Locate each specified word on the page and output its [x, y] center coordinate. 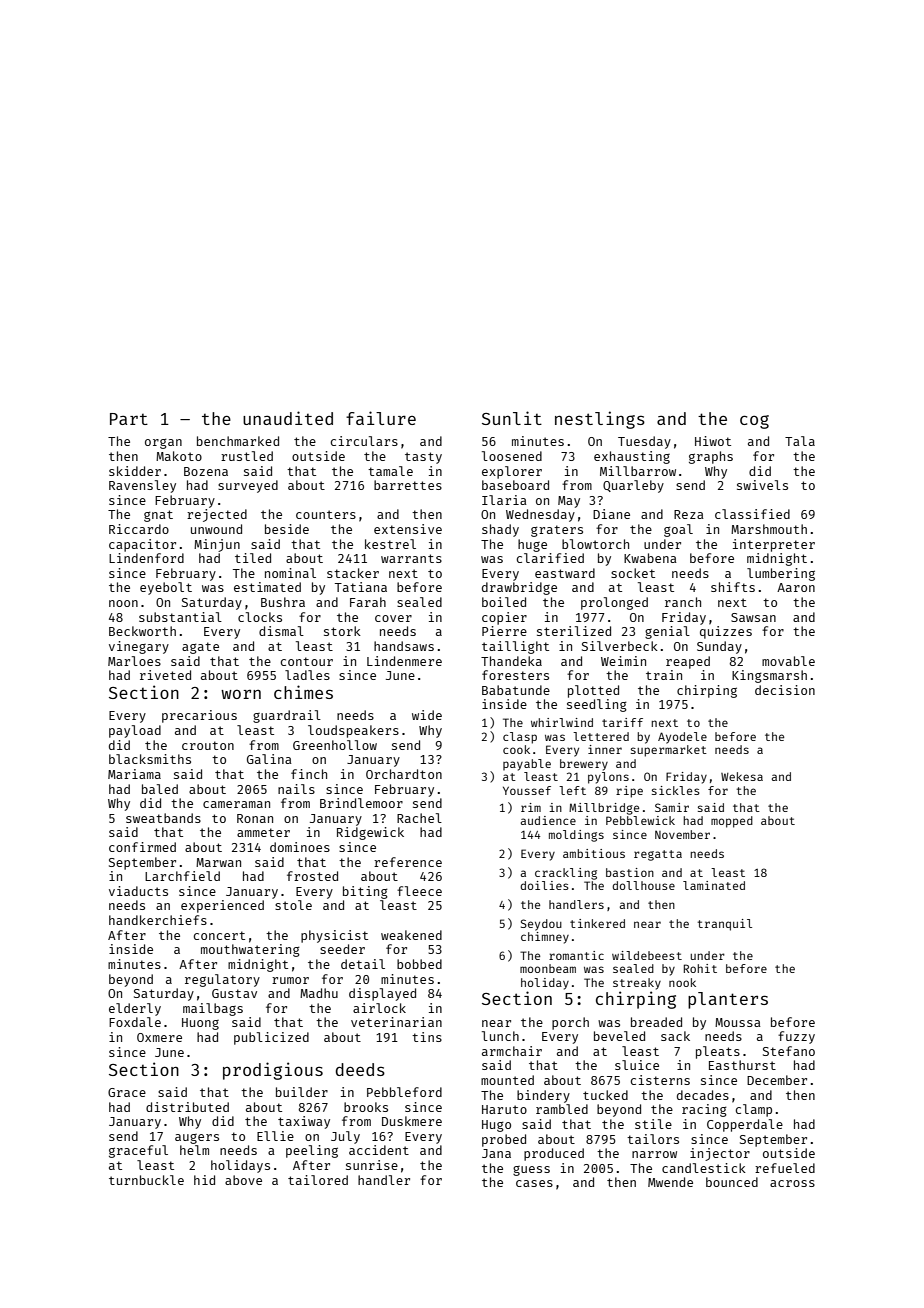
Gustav [234, 993]
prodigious [273, 1071]
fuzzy [796, 1037]
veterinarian [396, 1022]
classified [752, 514]
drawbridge [519, 588]
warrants [411, 558]
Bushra [283, 602]
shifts [733, 587]
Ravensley [142, 486]
